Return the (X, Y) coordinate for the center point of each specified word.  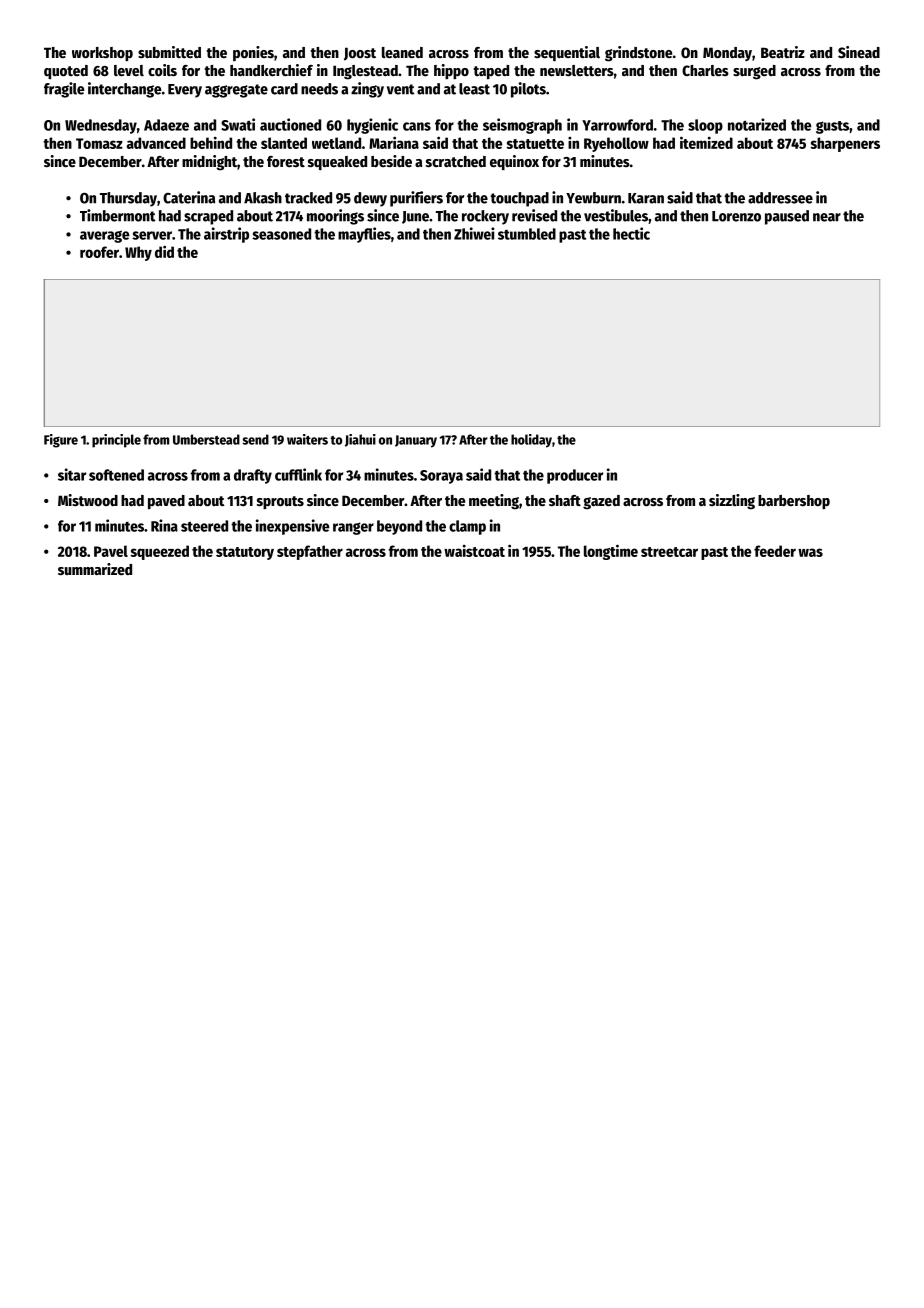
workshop (102, 54)
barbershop (794, 502)
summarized (95, 569)
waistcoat (474, 550)
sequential (567, 53)
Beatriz (783, 52)
